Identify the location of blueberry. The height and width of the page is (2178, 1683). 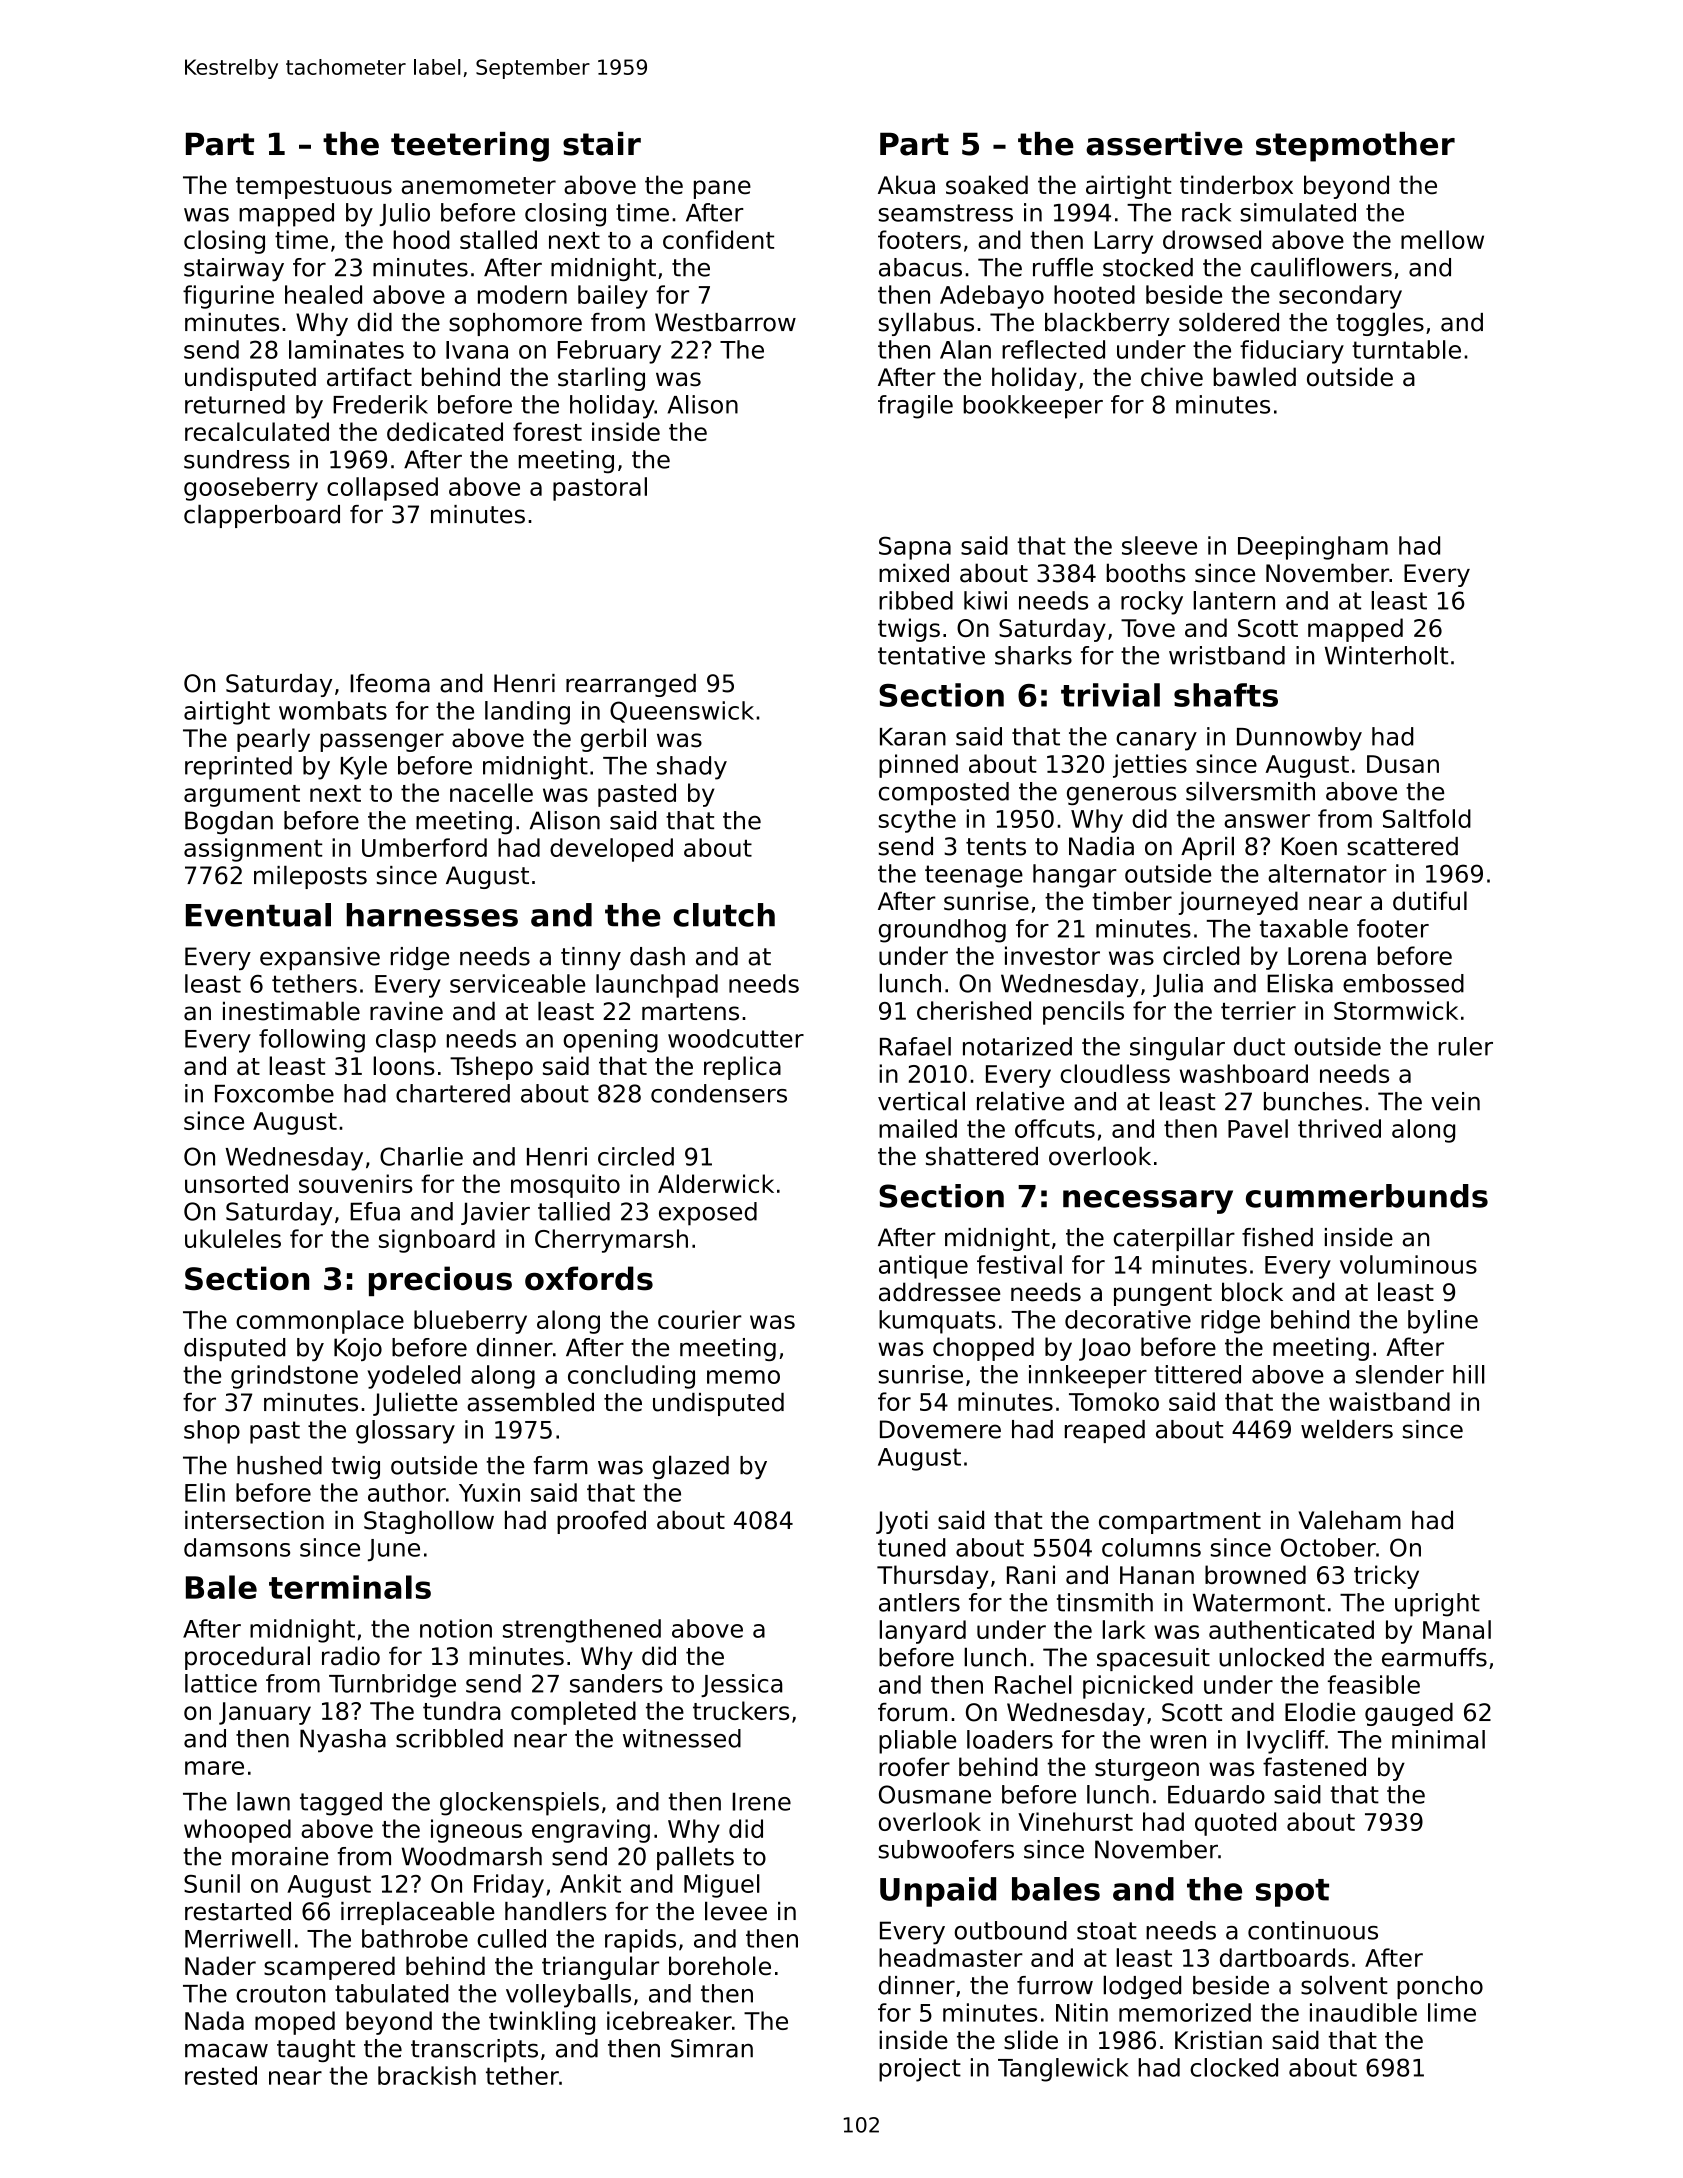
(470, 1322).
